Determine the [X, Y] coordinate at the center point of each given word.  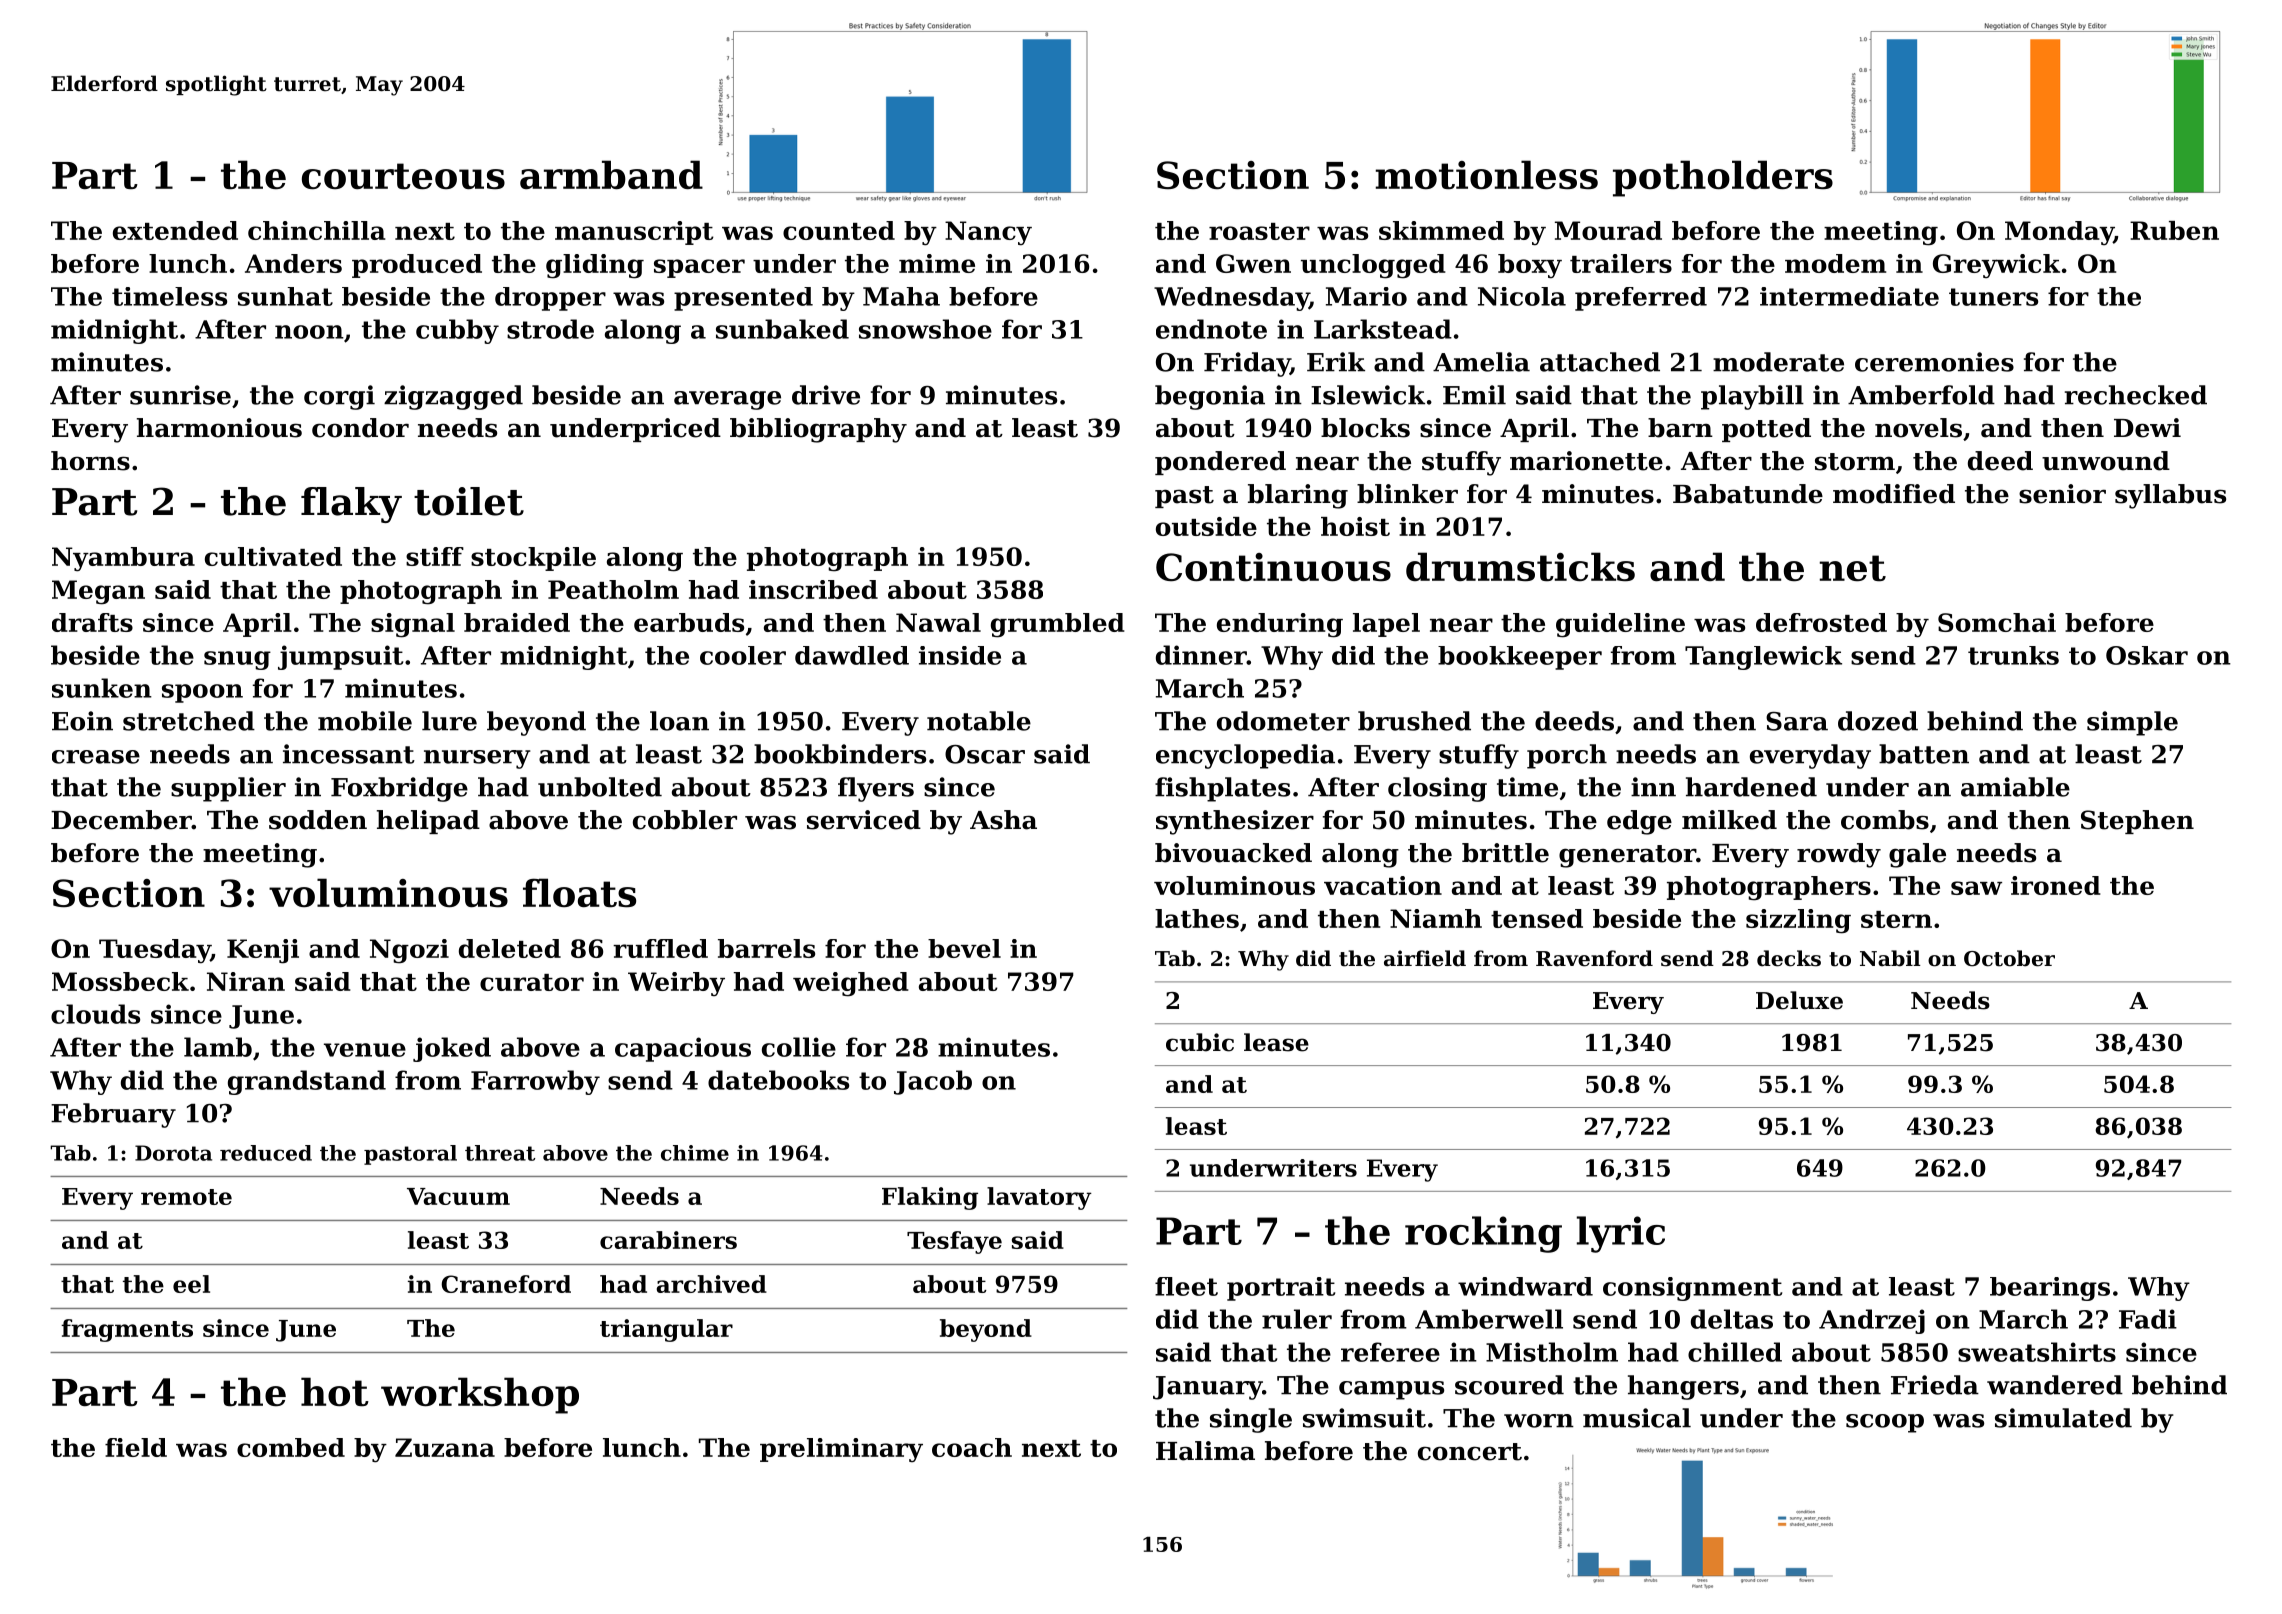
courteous [403, 176]
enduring [1280, 625]
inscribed [813, 589]
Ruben [2174, 230]
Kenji [263, 951]
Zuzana [445, 1447]
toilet [469, 501]
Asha [1003, 820]
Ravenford [1594, 958]
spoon [202, 693]
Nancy [988, 233]
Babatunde [1748, 494]
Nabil [1890, 958]
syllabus [2170, 496]
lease [1276, 1042]
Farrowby [535, 1082]
